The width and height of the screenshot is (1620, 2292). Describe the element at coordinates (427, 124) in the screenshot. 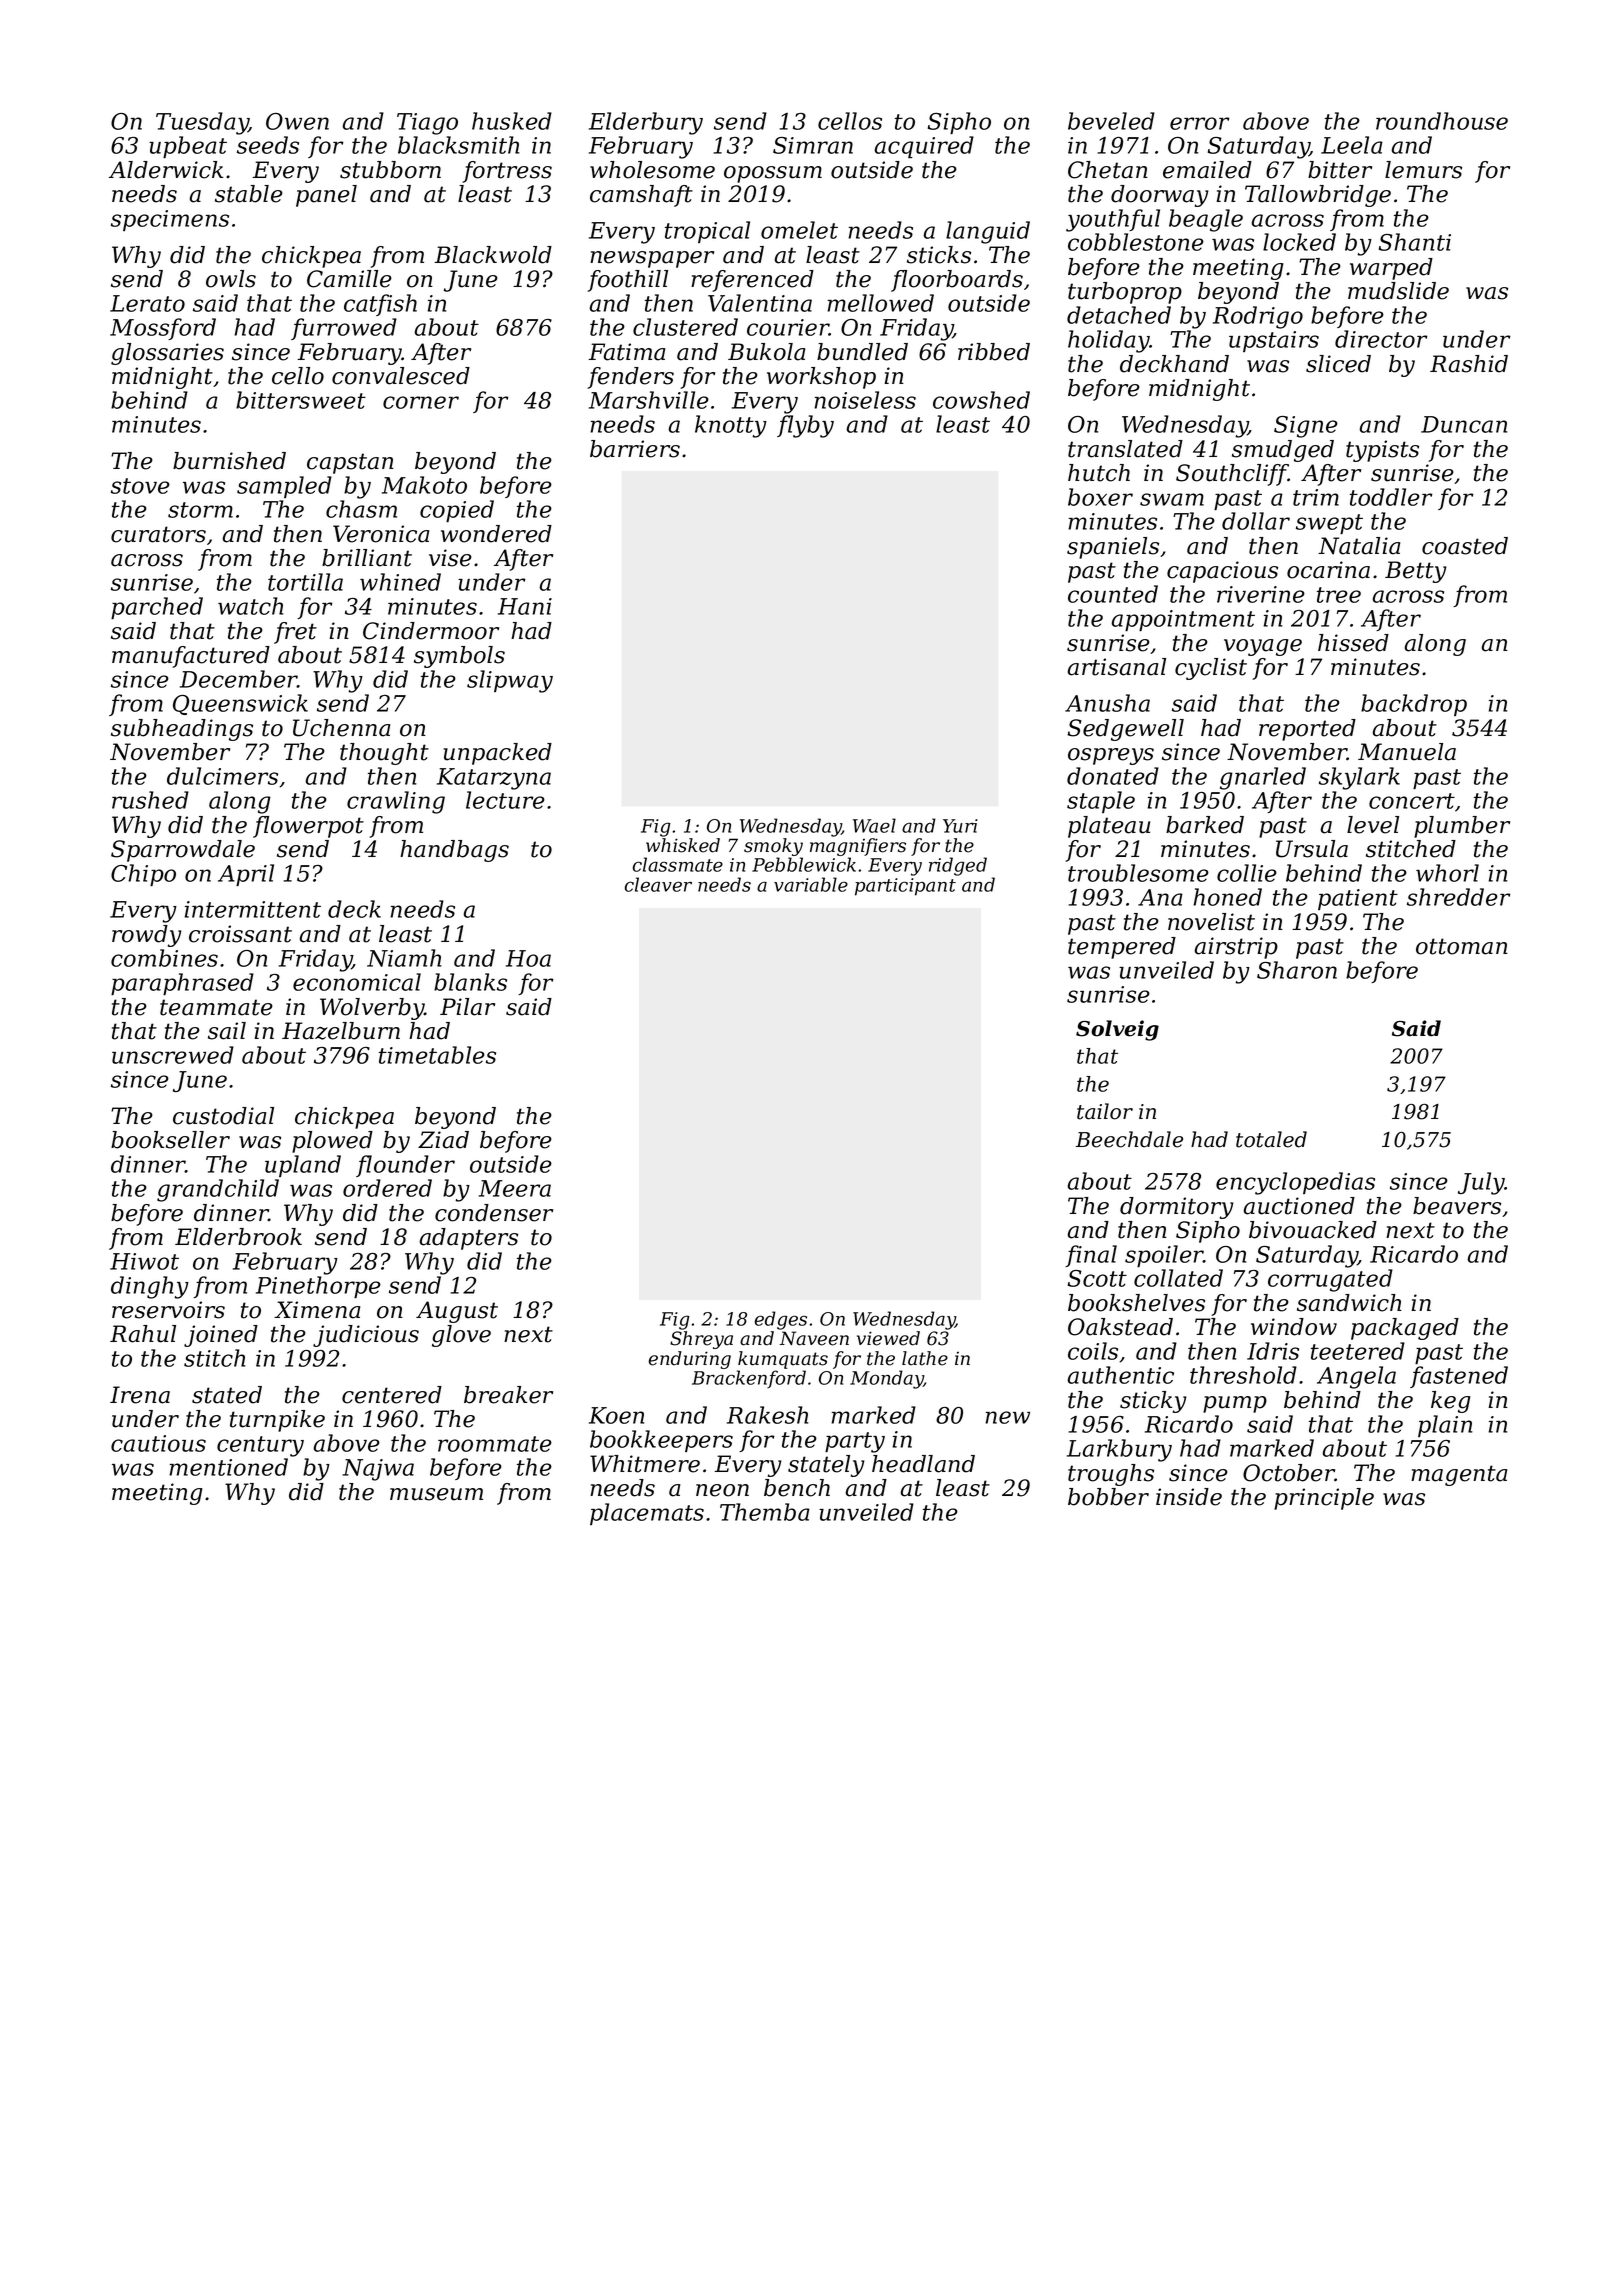

I see `Tiago` at that location.
